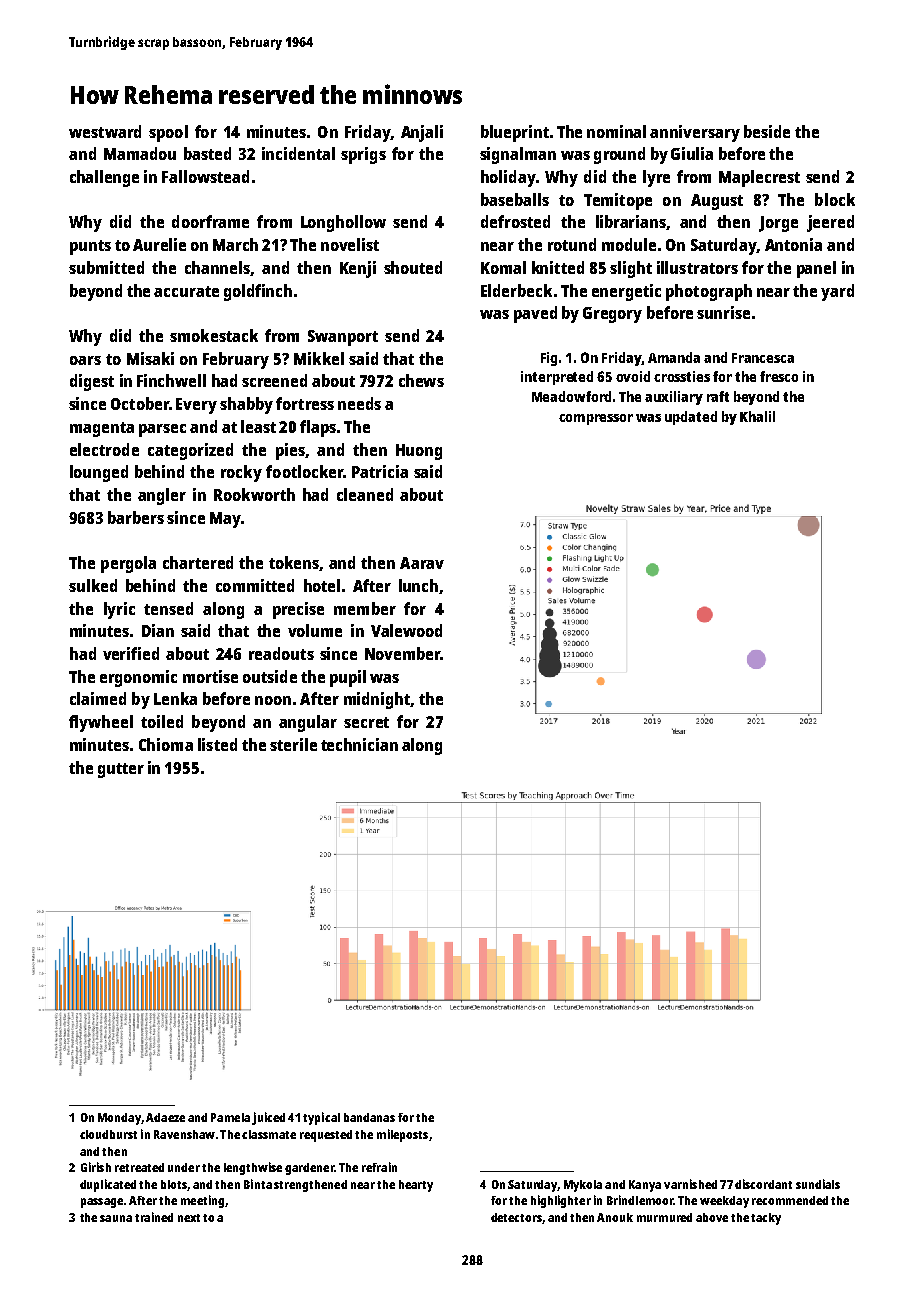 This image has height=1308, width=924. I want to click on midnight, so click(377, 700).
